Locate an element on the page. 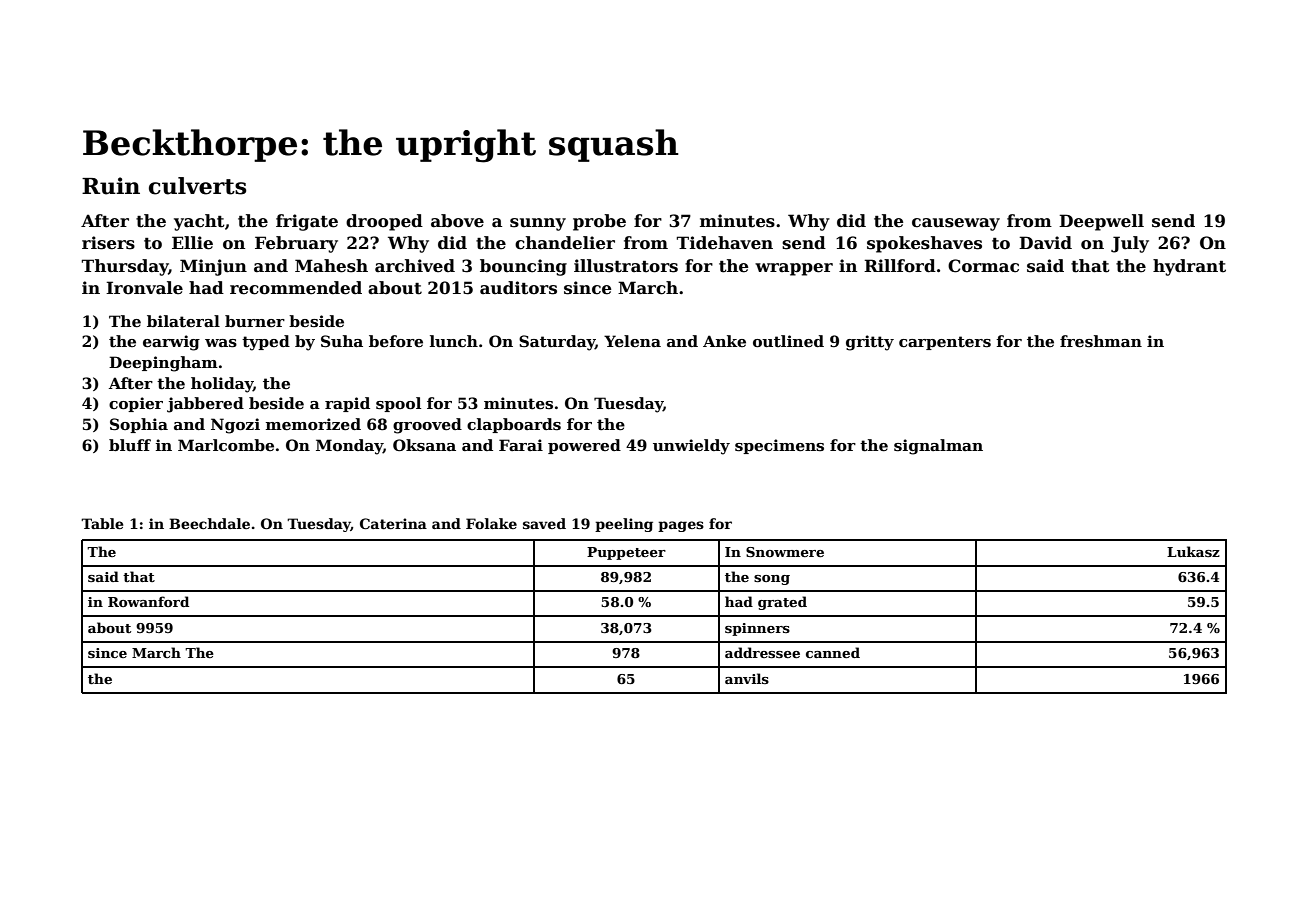  Monday is located at coordinates (349, 447).
